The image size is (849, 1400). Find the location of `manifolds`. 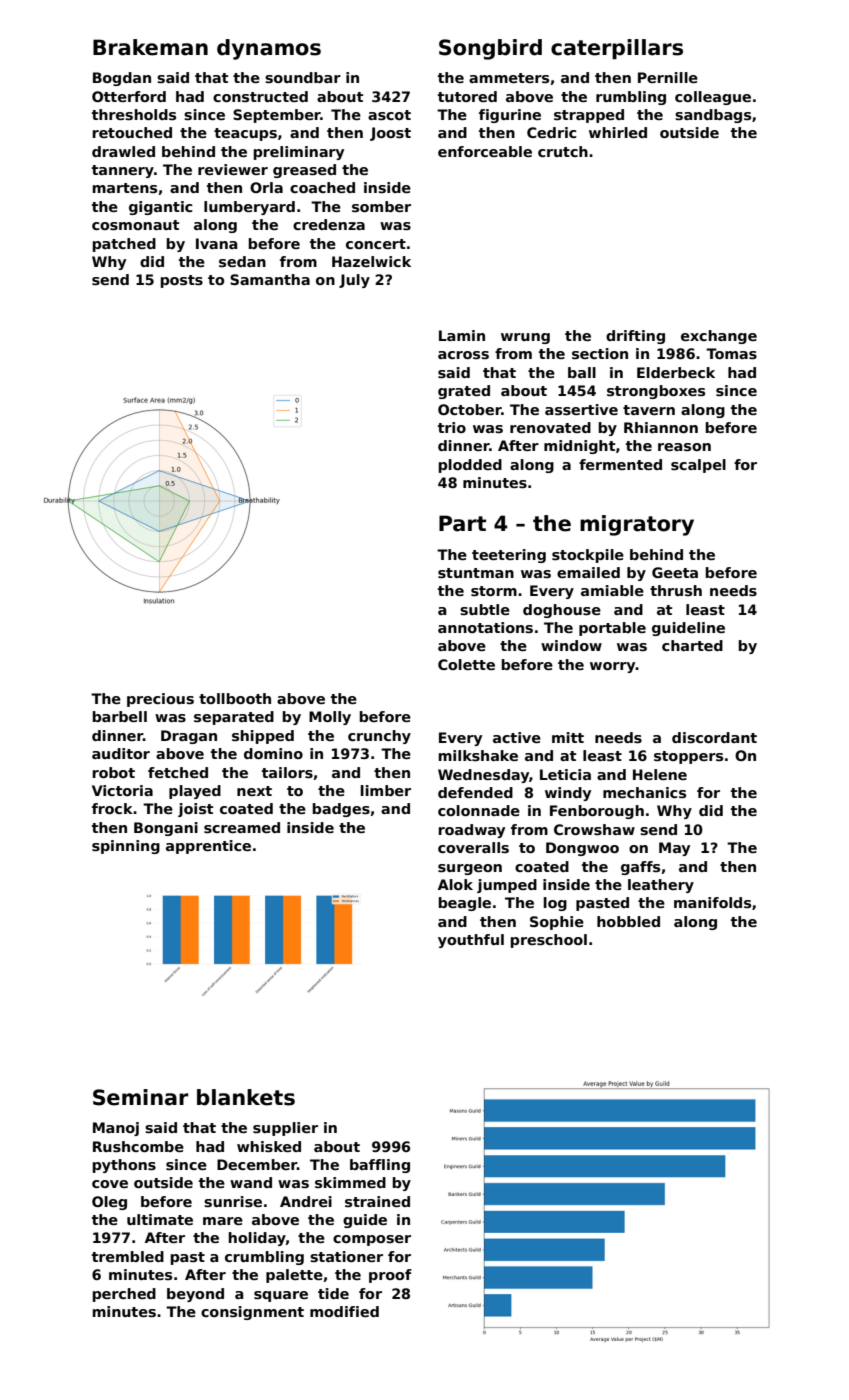

manifolds is located at coordinates (712, 902).
